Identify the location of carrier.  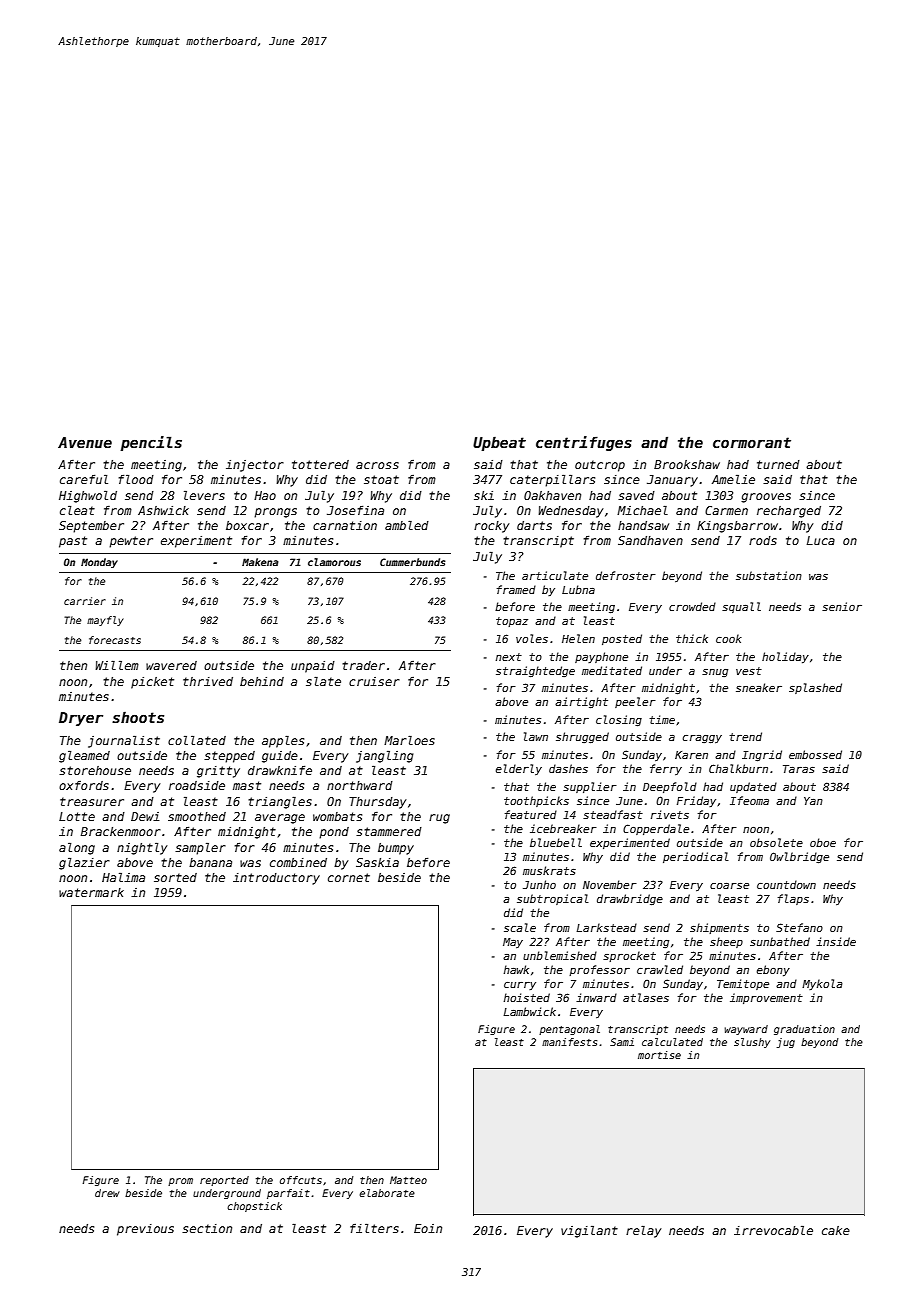
(85, 601).
